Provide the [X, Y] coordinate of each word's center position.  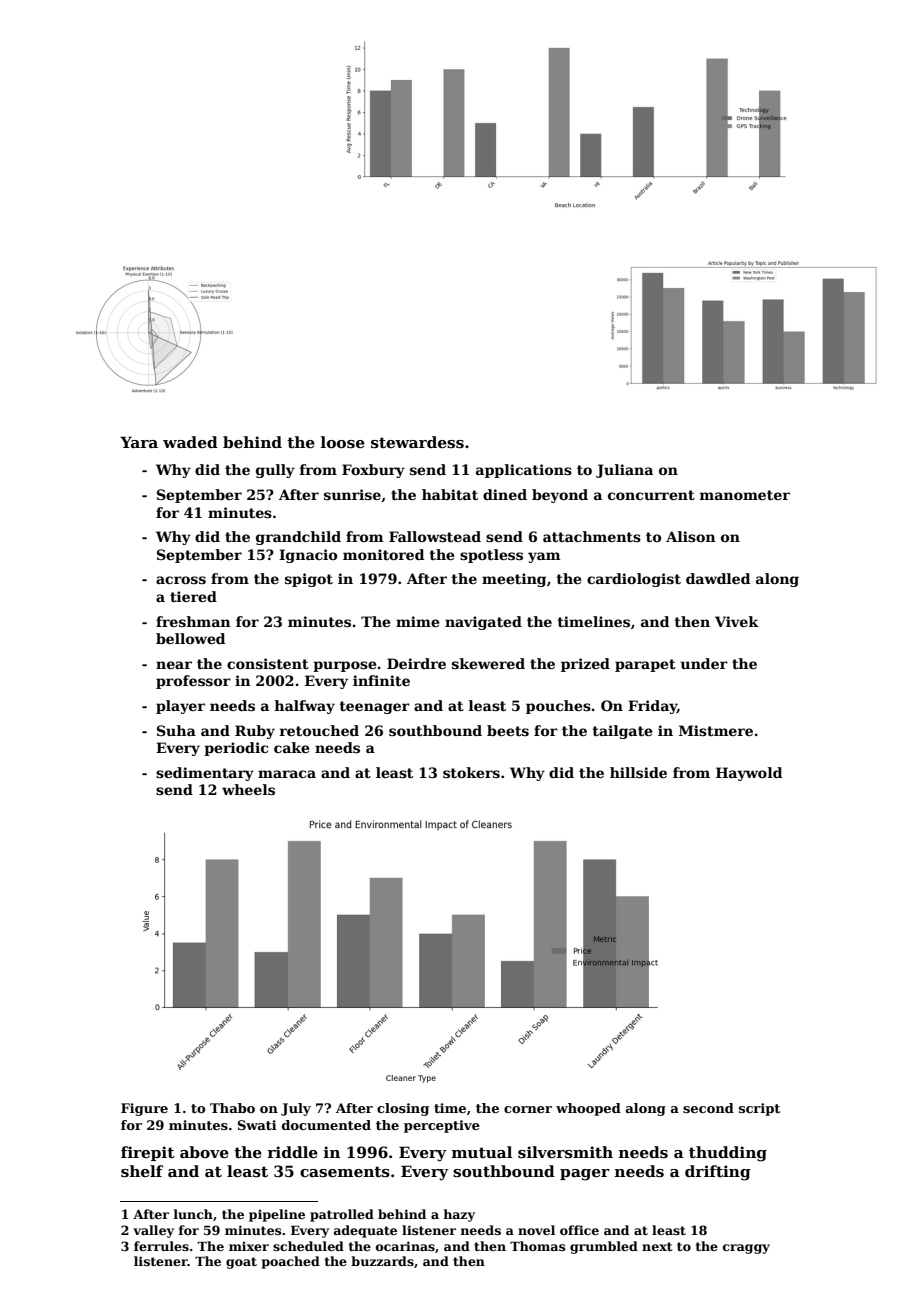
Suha [176, 730]
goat [241, 1263]
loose [343, 442]
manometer [745, 495]
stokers [471, 772]
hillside [638, 772]
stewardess [417, 442]
